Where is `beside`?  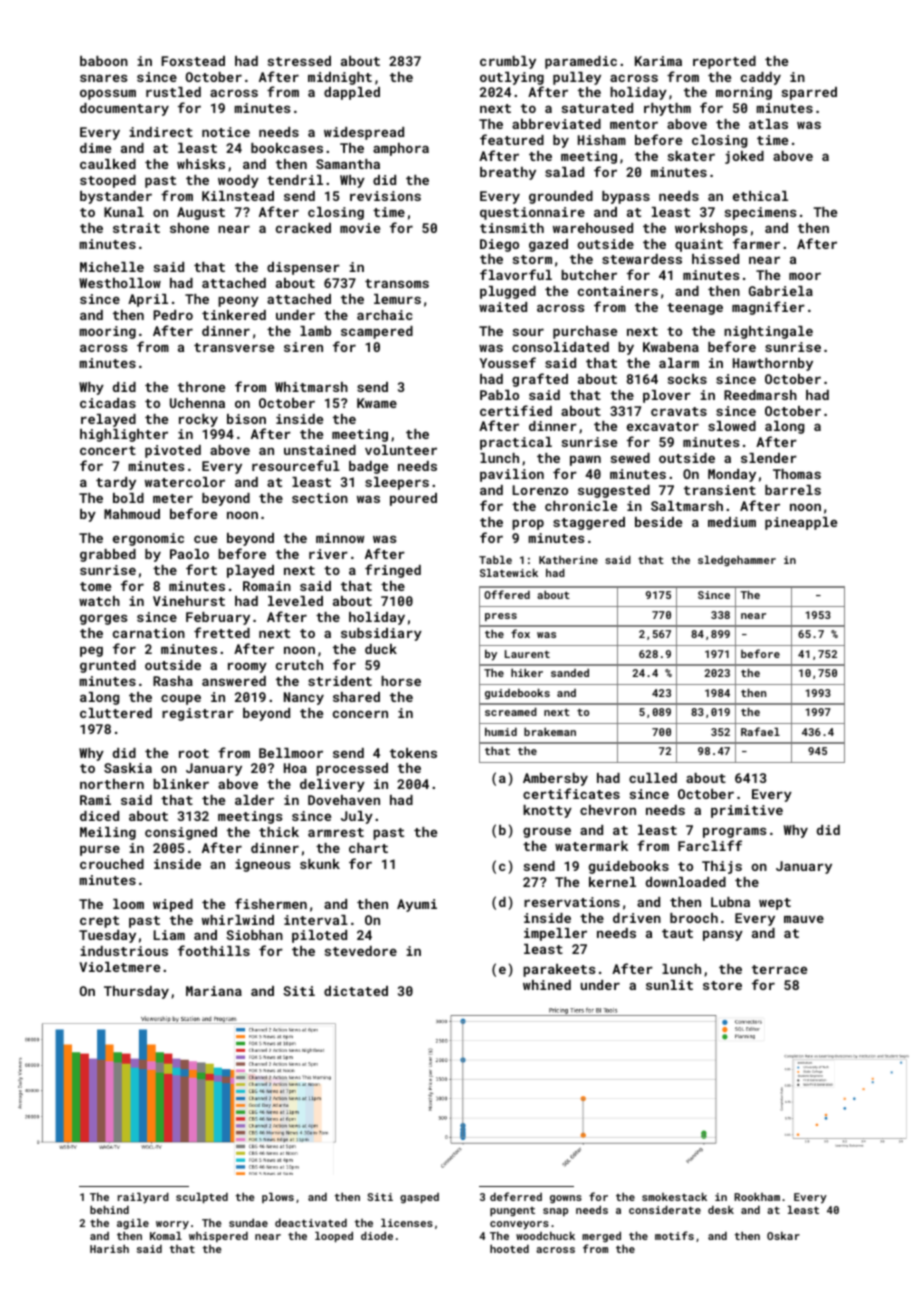 beside is located at coordinates (658, 522).
